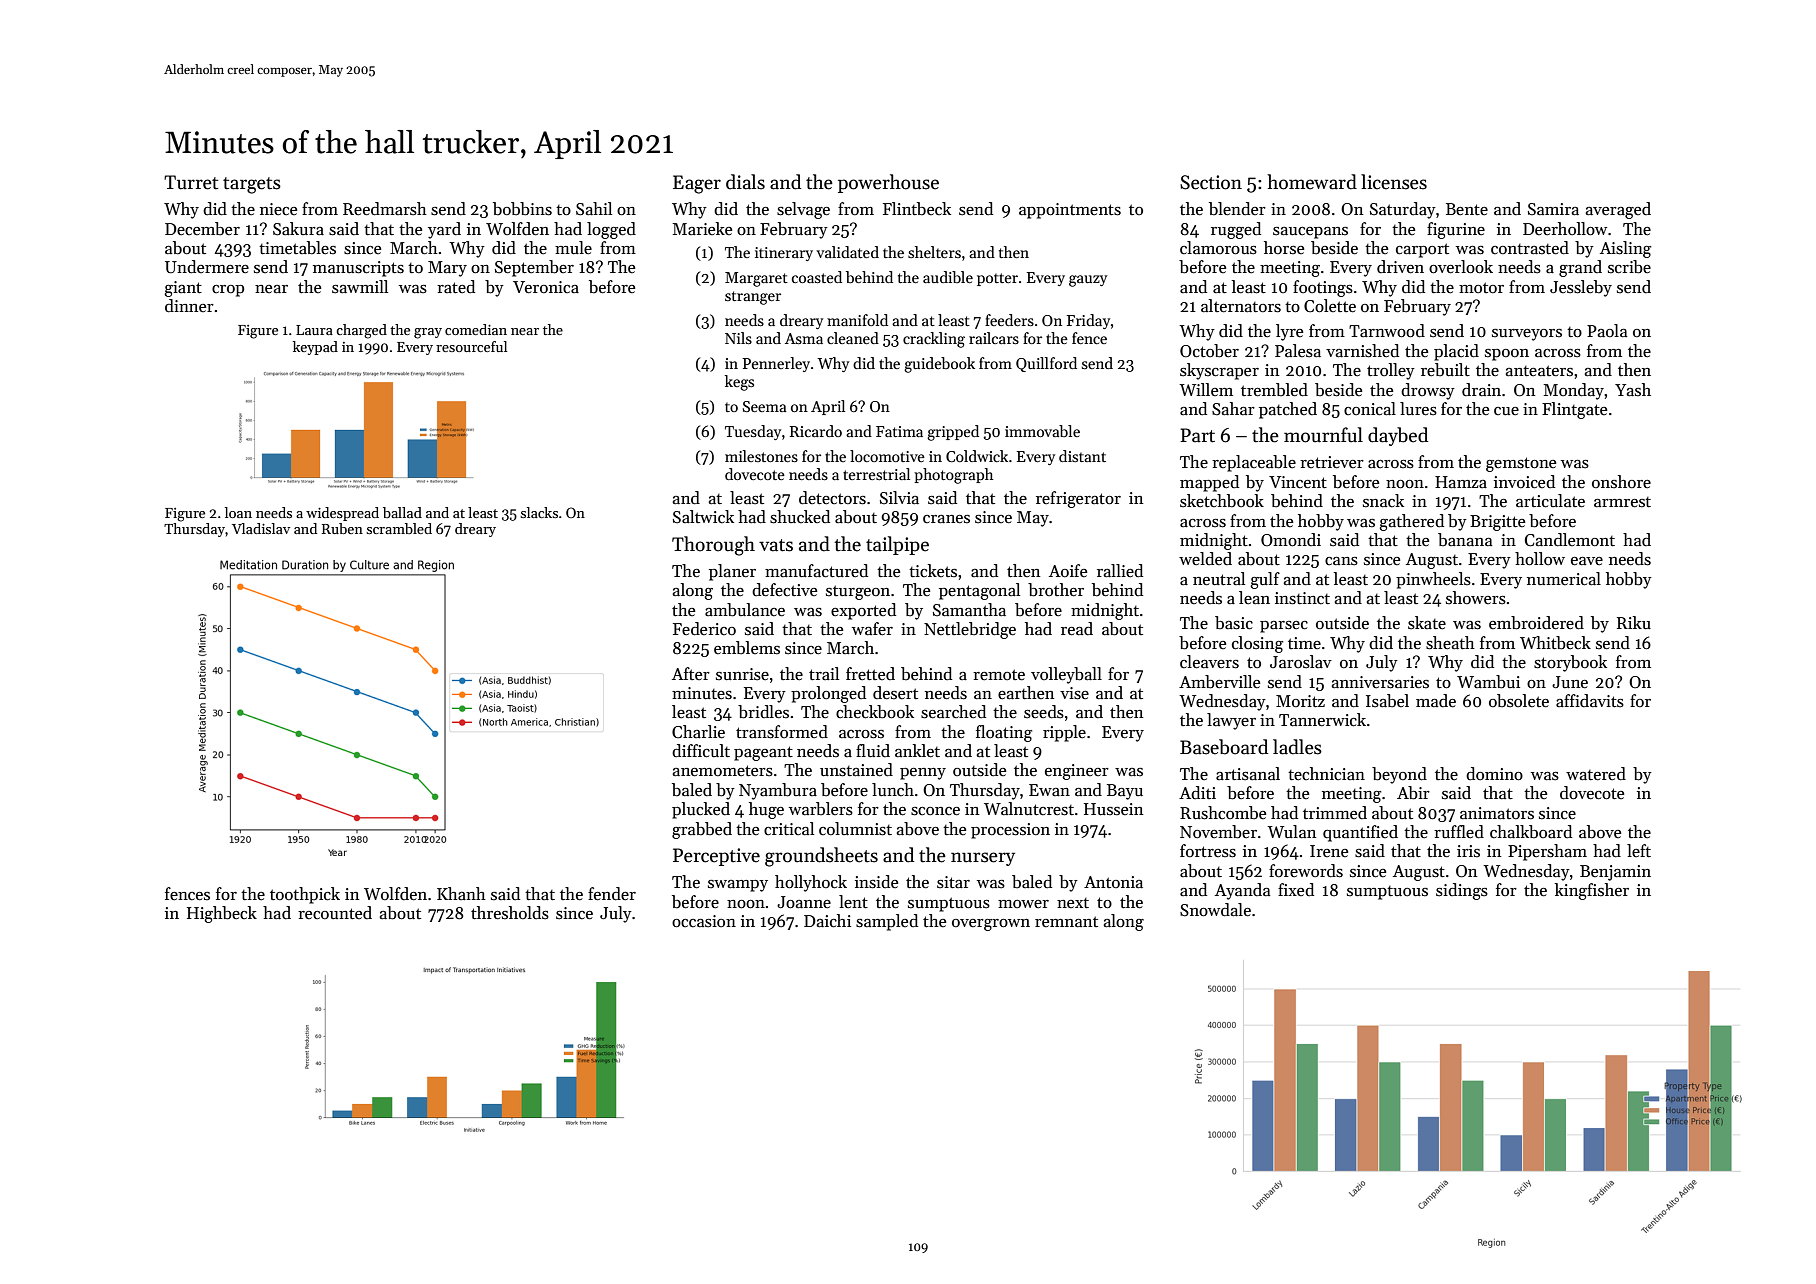 This screenshot has width=1816, height=1284. What do you see at coordinates (1211, 182) in the screenshot?
I see `Section` at bounding box center [1211, 182].
